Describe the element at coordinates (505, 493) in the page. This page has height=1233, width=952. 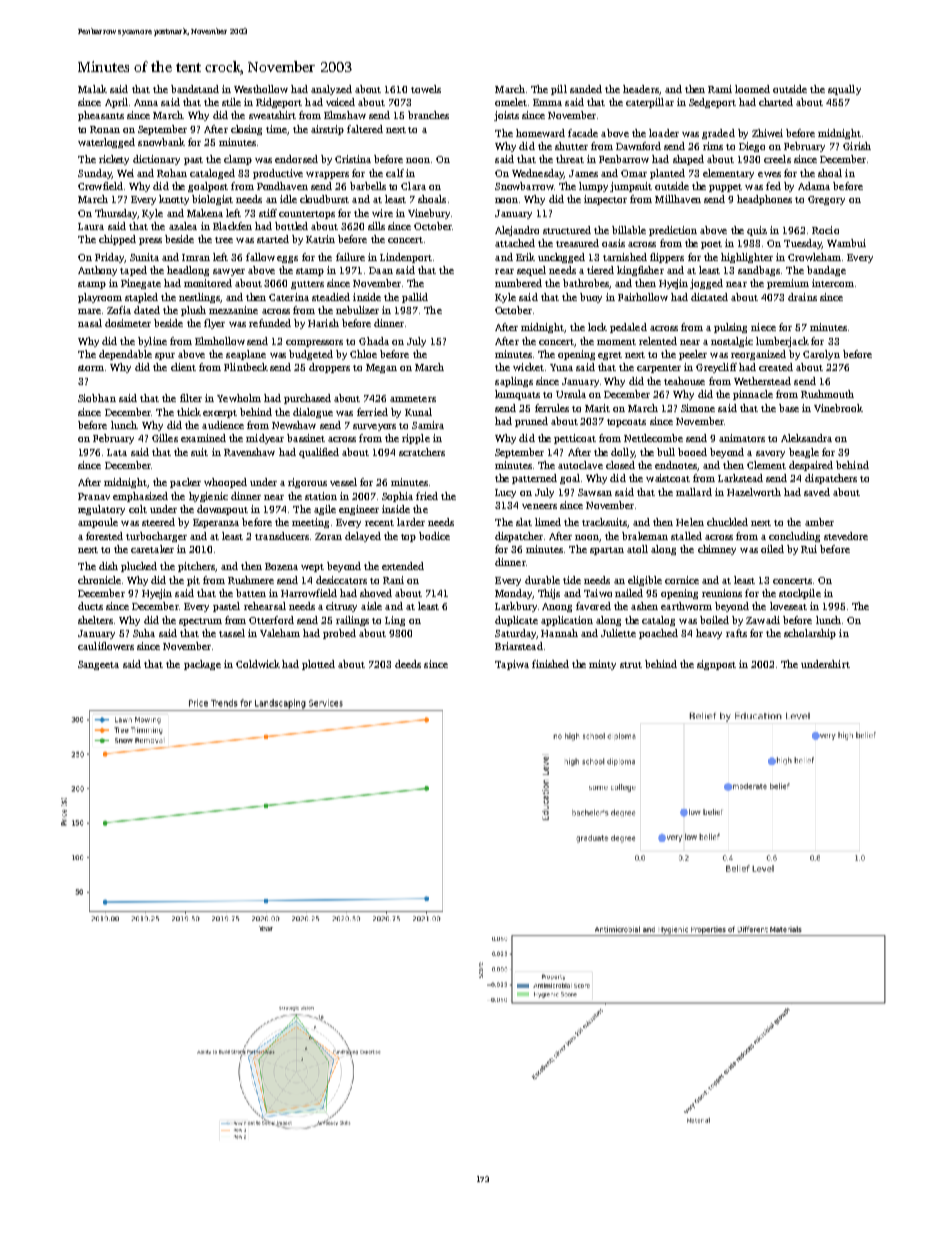
I see `Lucy` at that location.
